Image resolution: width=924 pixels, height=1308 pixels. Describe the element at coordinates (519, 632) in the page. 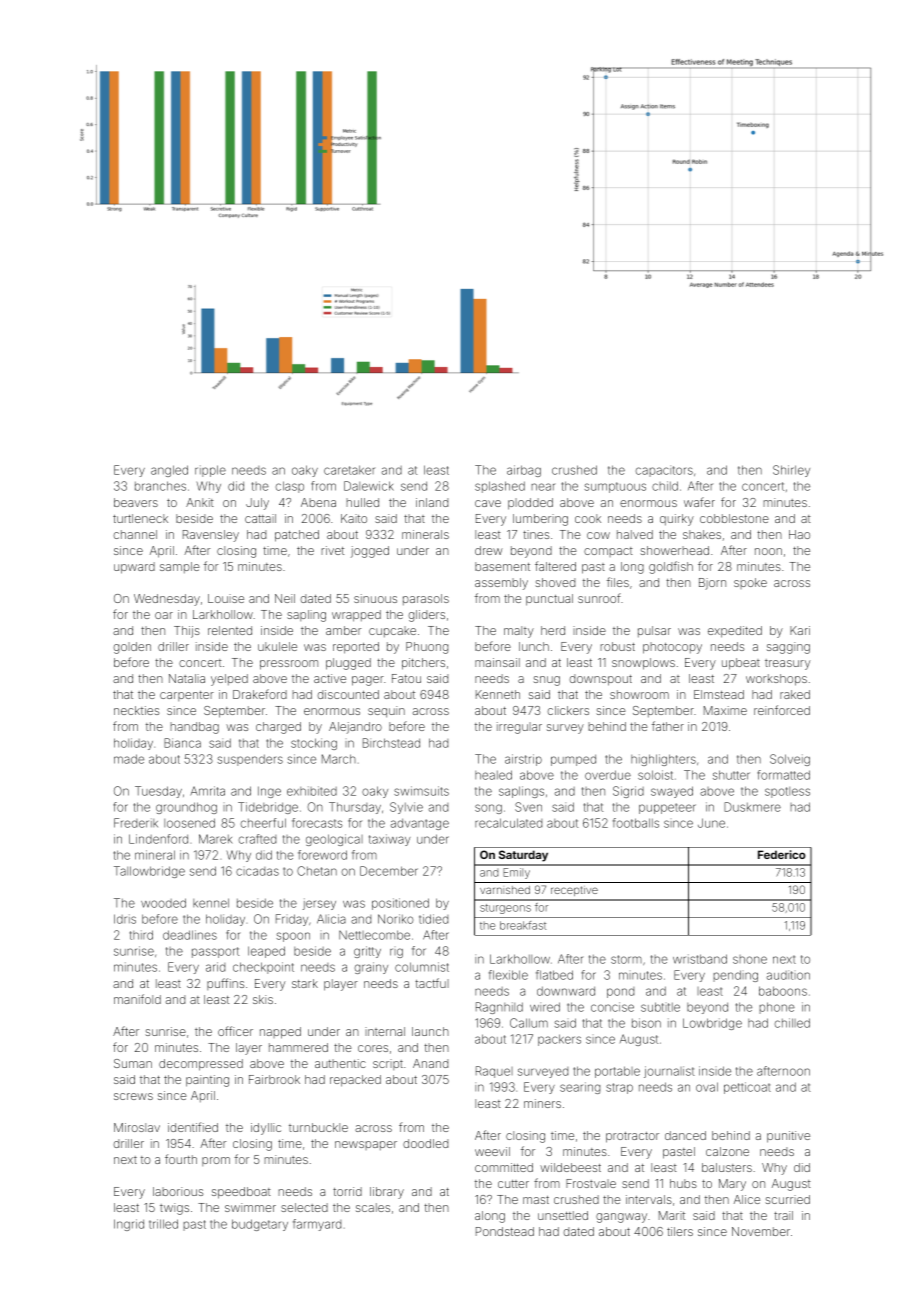

I see `malty` at that location.
